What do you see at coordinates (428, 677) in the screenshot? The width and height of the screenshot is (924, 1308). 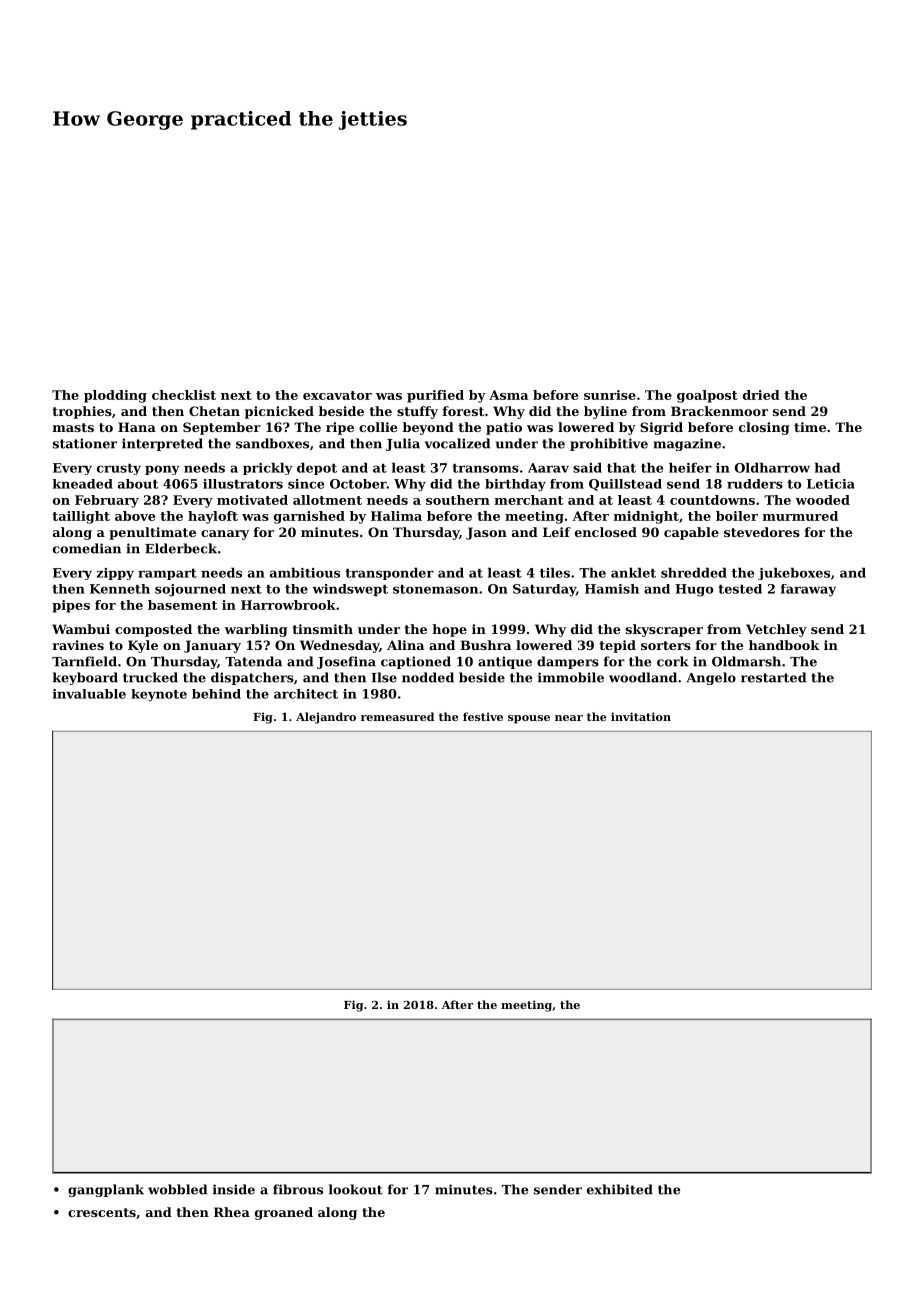 I see `nodded` at bounding box center [428, 677].
